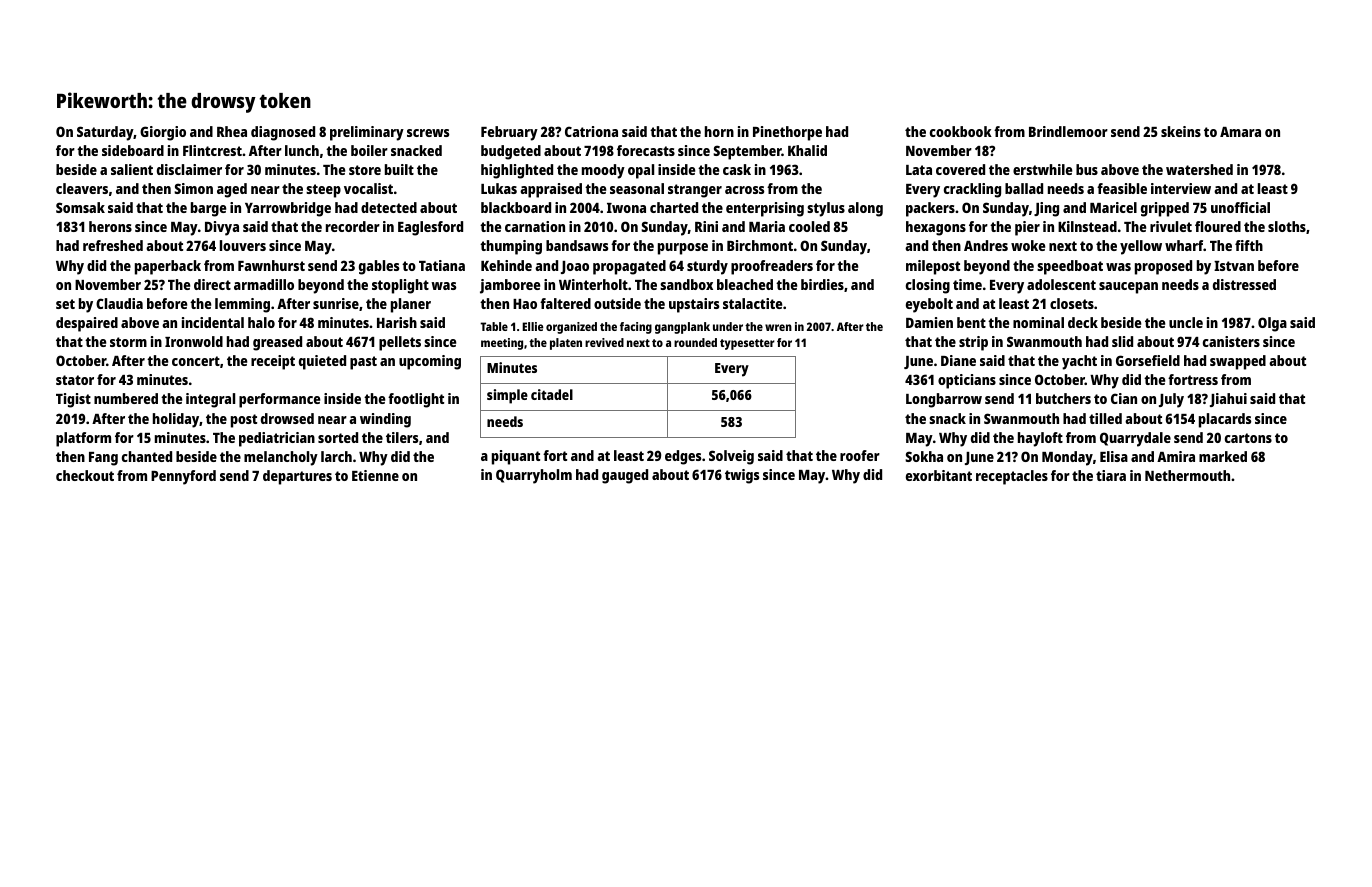 The width and height of the document is (1372, 887). Describe the element at coordinates (929, 305) in the document. I see `eyebolt` at that location.
